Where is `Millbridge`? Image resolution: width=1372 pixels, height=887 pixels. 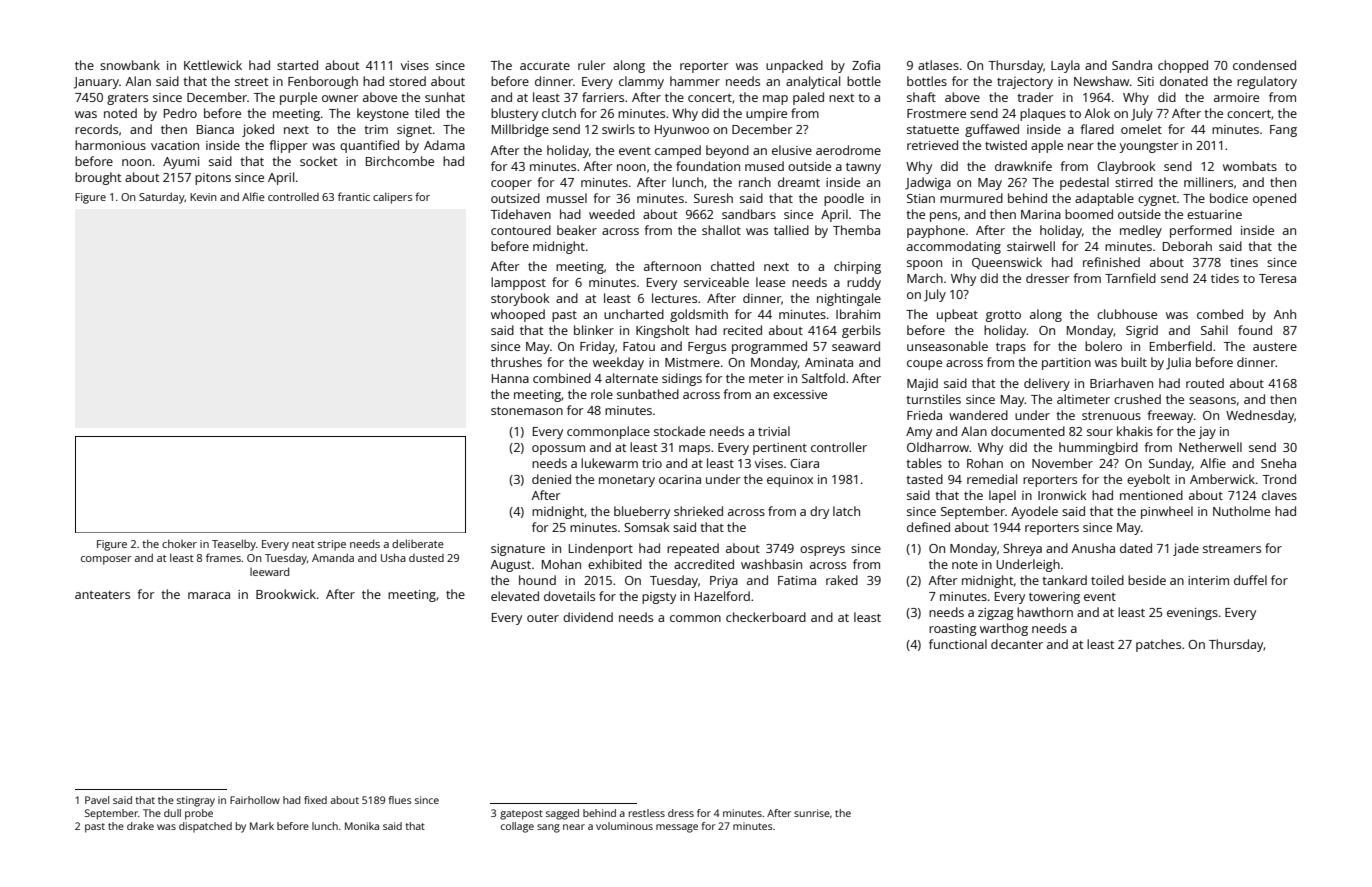 Millbridge is located at coordinates (520, 130).
